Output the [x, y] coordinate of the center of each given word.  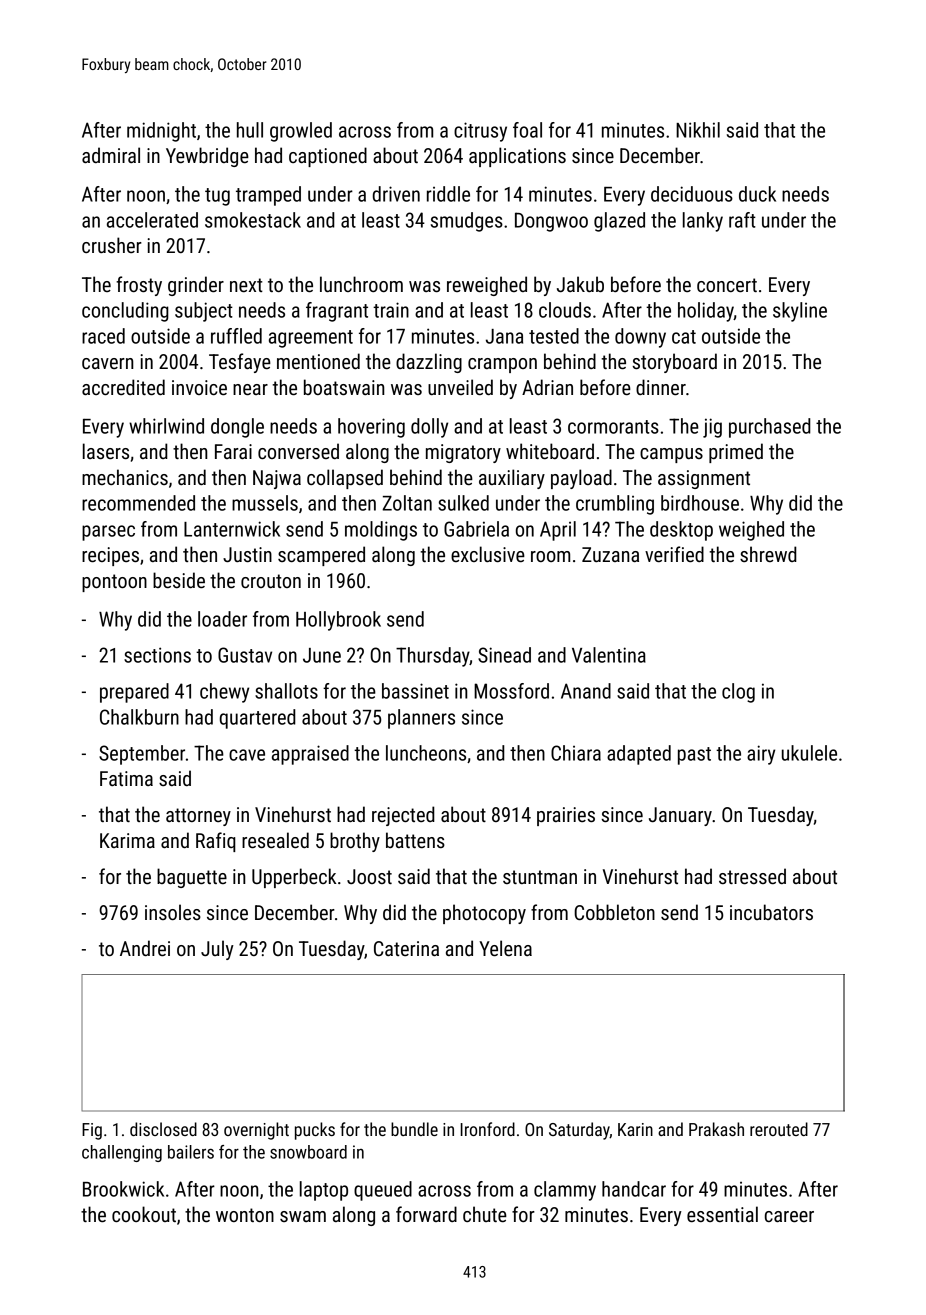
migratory [463, 453]
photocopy [484, 914]
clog [738, 693]
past [694, 756]
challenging [122, 1153]
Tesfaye [240, 363]
